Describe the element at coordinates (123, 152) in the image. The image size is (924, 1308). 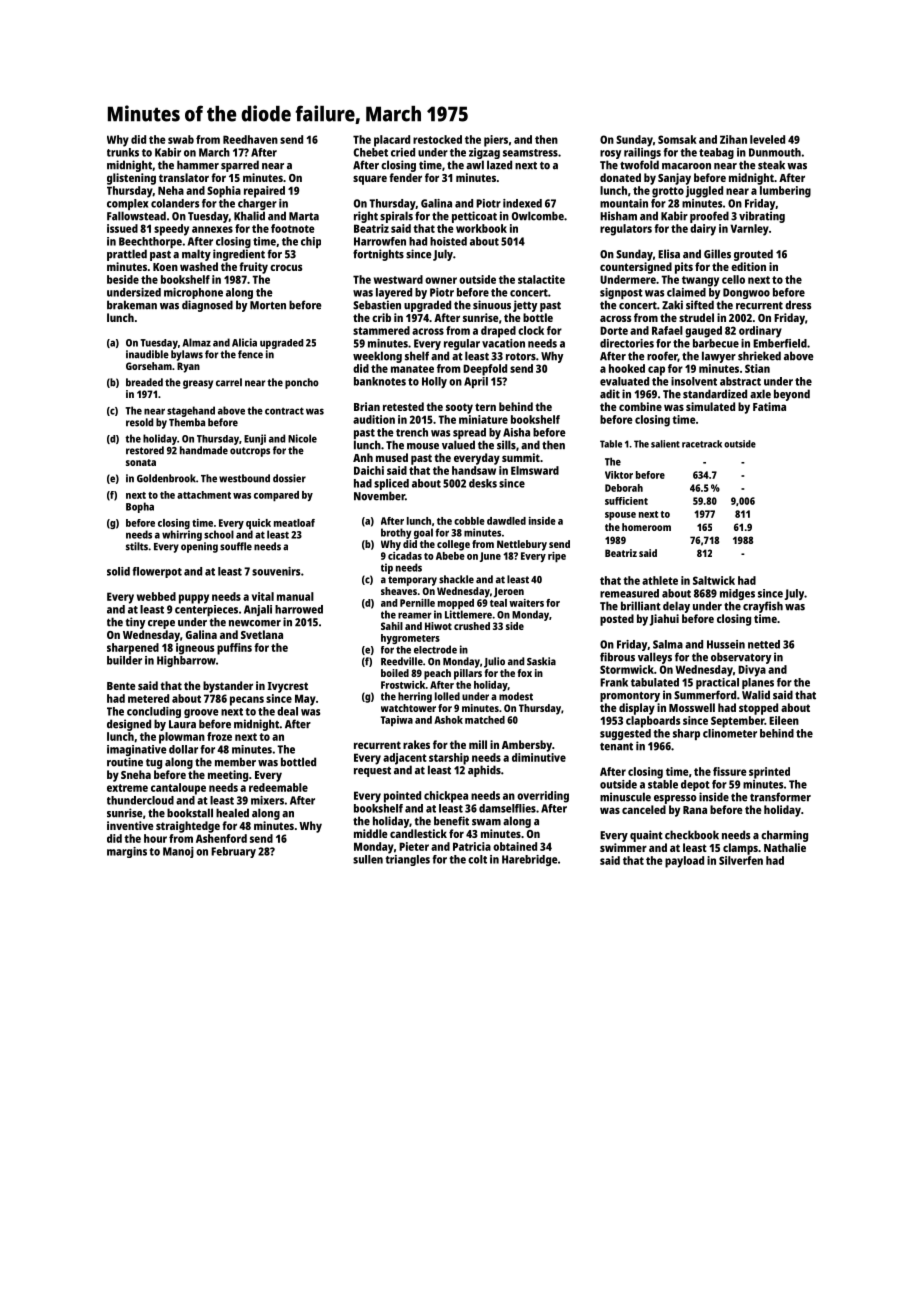
I see `trunks` at that location.
